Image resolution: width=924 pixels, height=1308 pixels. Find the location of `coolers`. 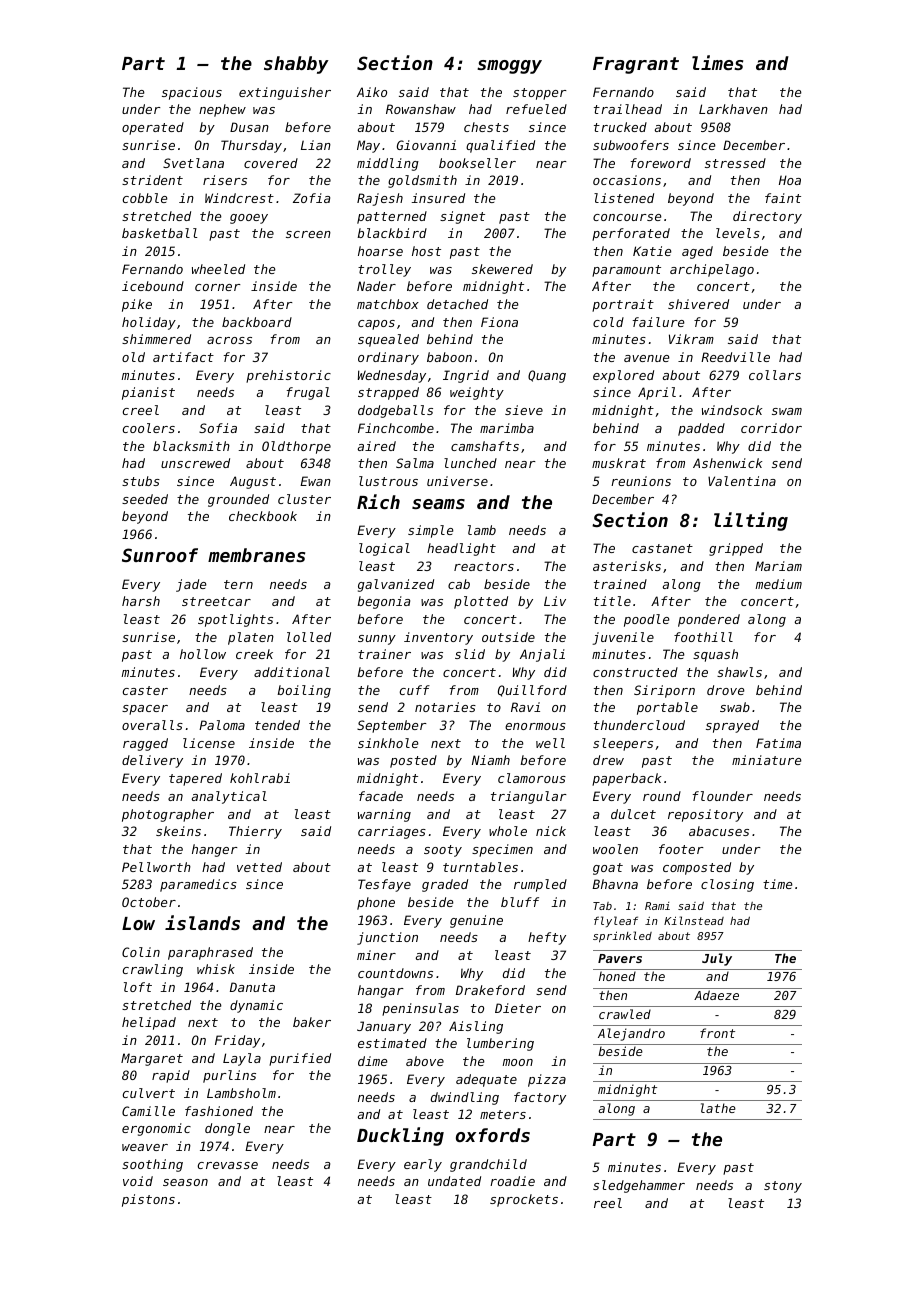

coolers is located at coordinates (149, 428).
